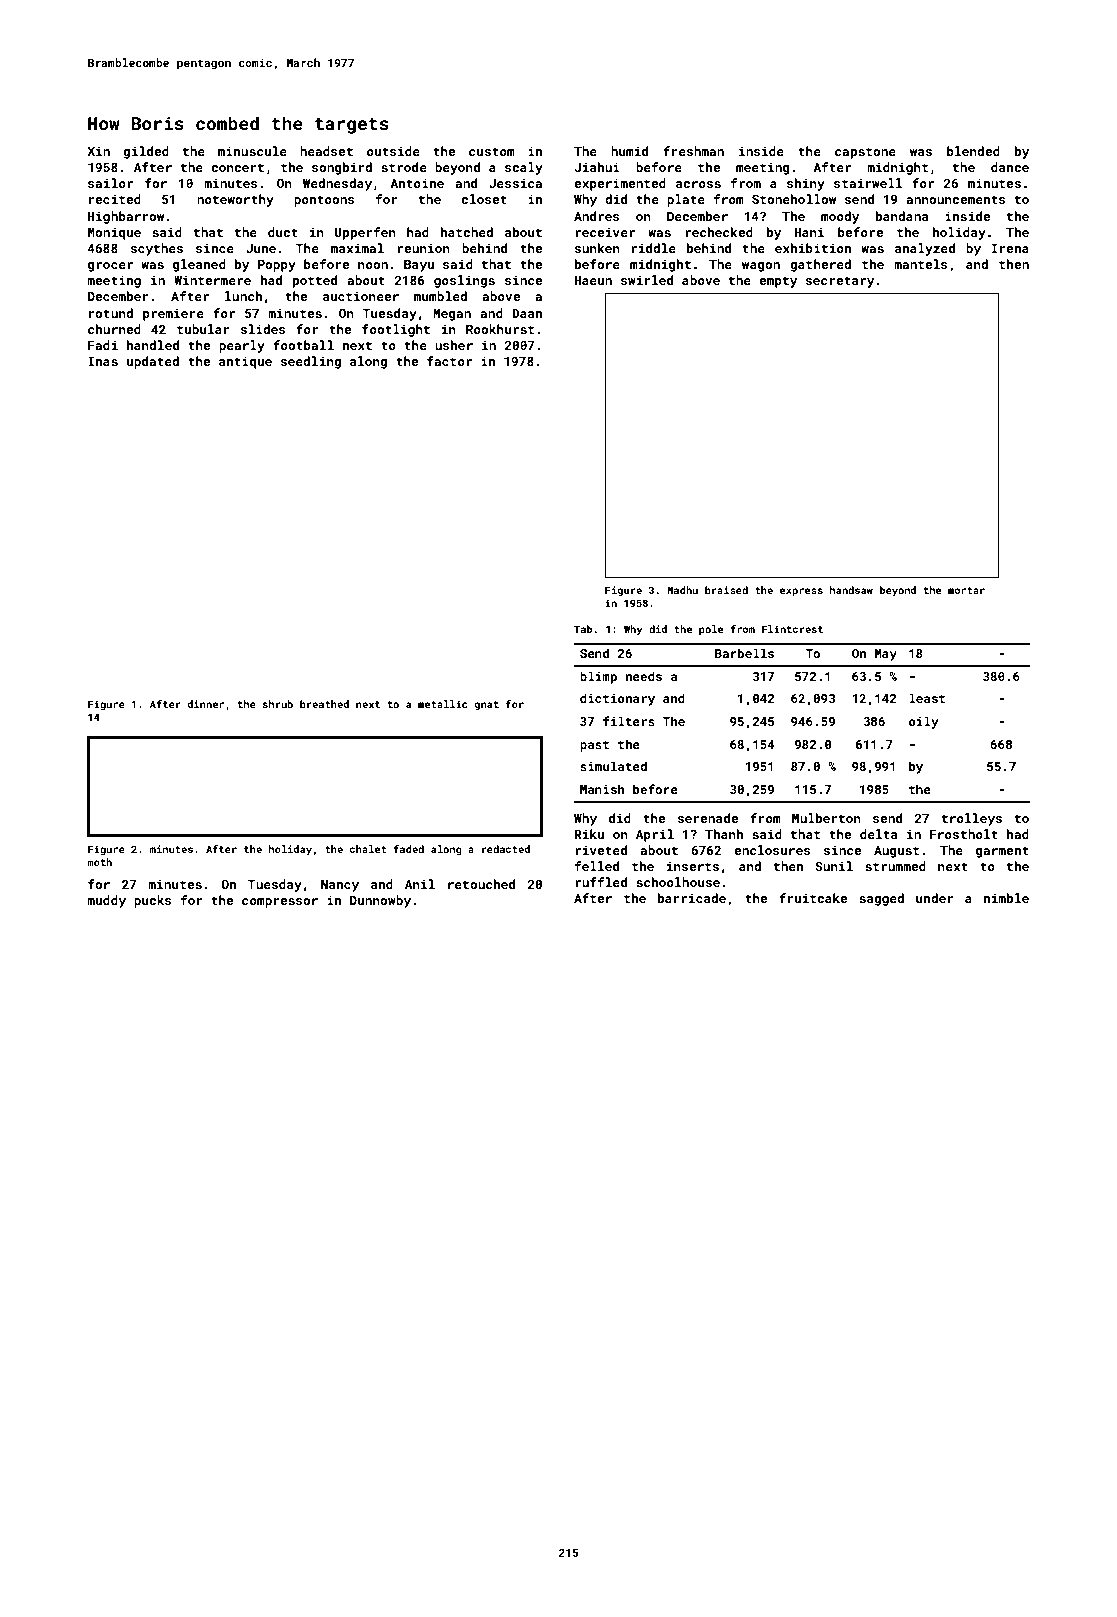  Describe the element at coordinates (368, 849) in the page. I see `chalet` at that location.
